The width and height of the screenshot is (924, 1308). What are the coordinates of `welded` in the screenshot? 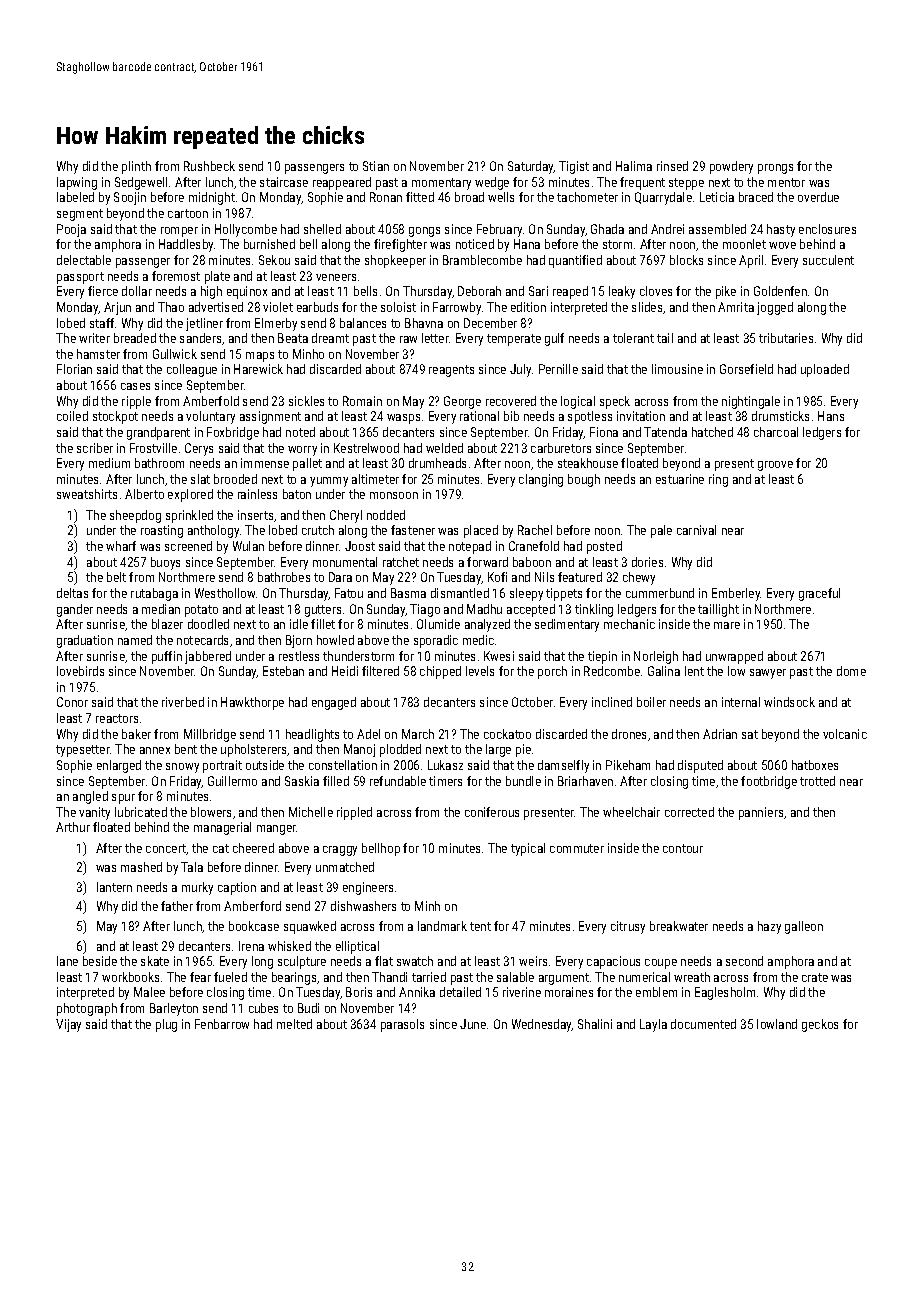 It's located at (444, 448).
